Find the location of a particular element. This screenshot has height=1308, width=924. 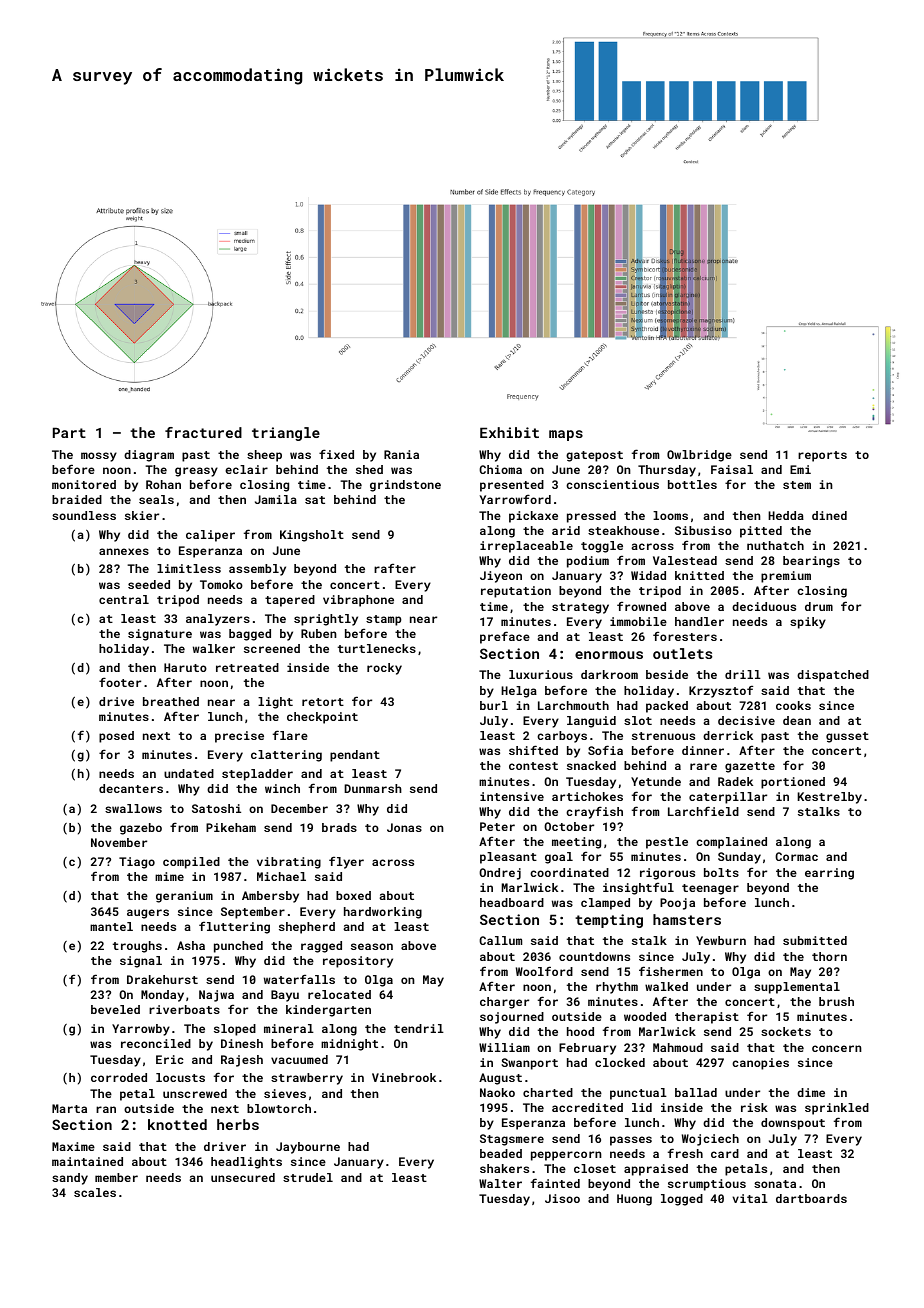

preface is located at coordinates (505, 637).
